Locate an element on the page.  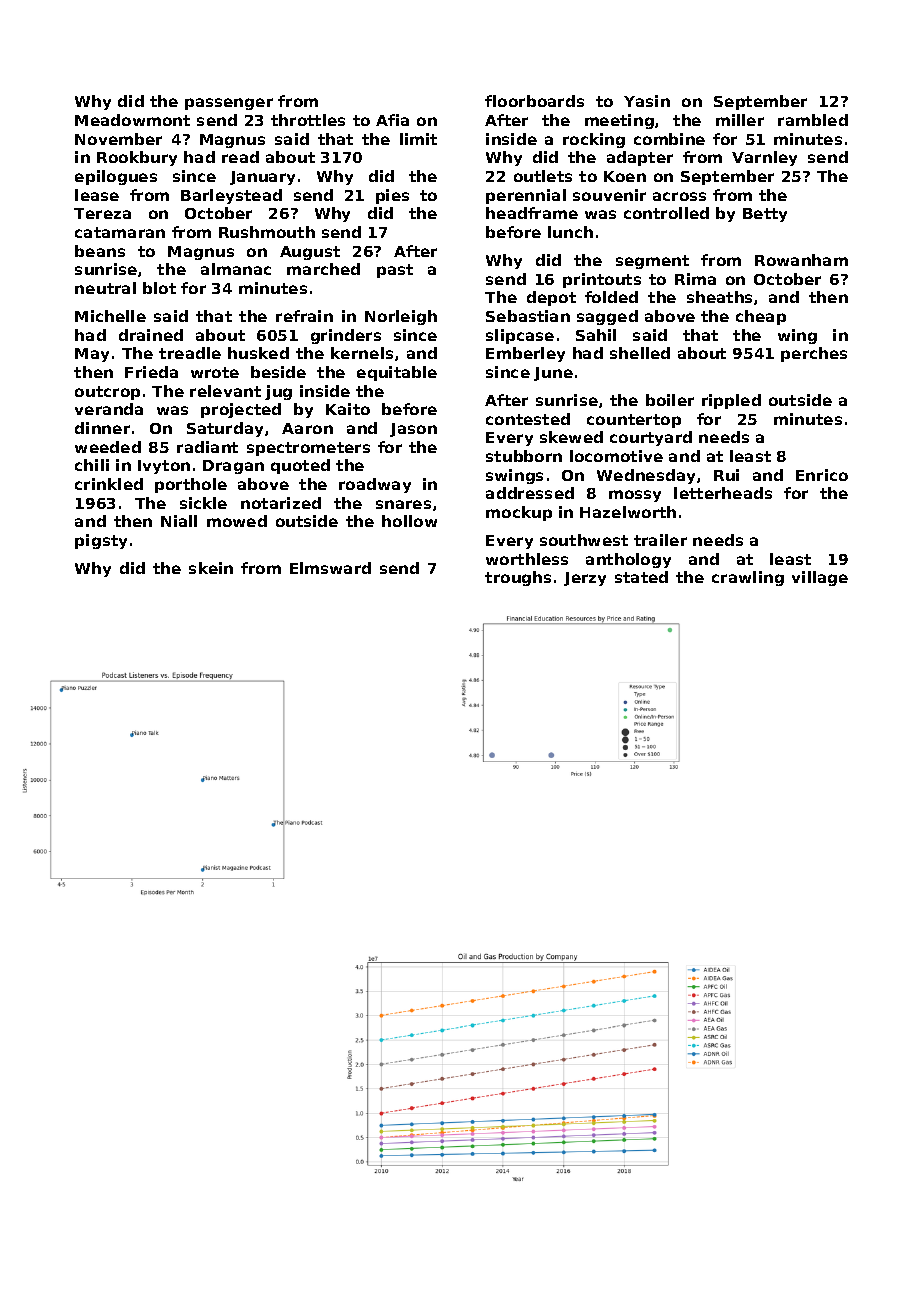
boiler is located at coordinates (670, 400).
